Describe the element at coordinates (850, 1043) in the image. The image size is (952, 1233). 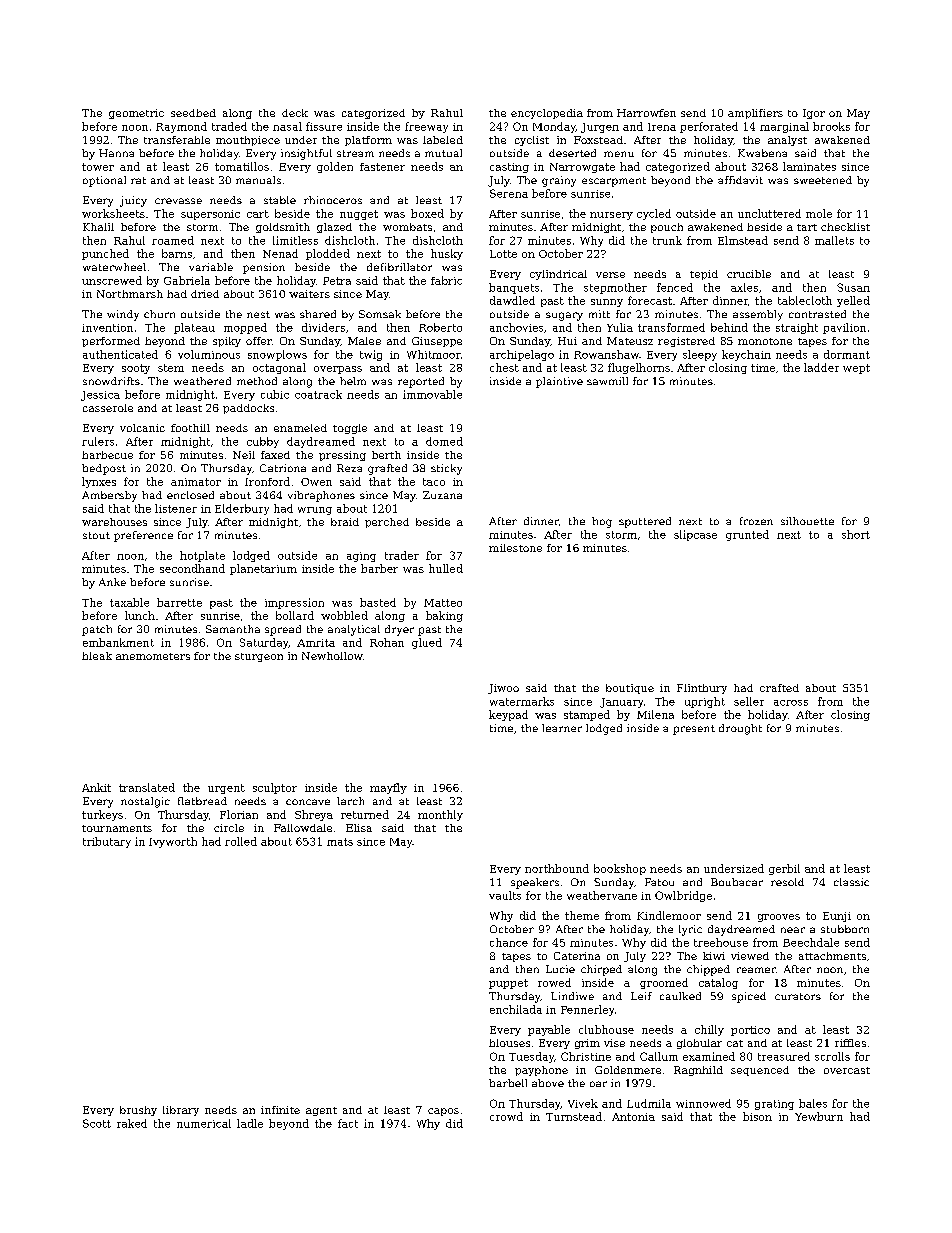
I see `riffles` at that location.
